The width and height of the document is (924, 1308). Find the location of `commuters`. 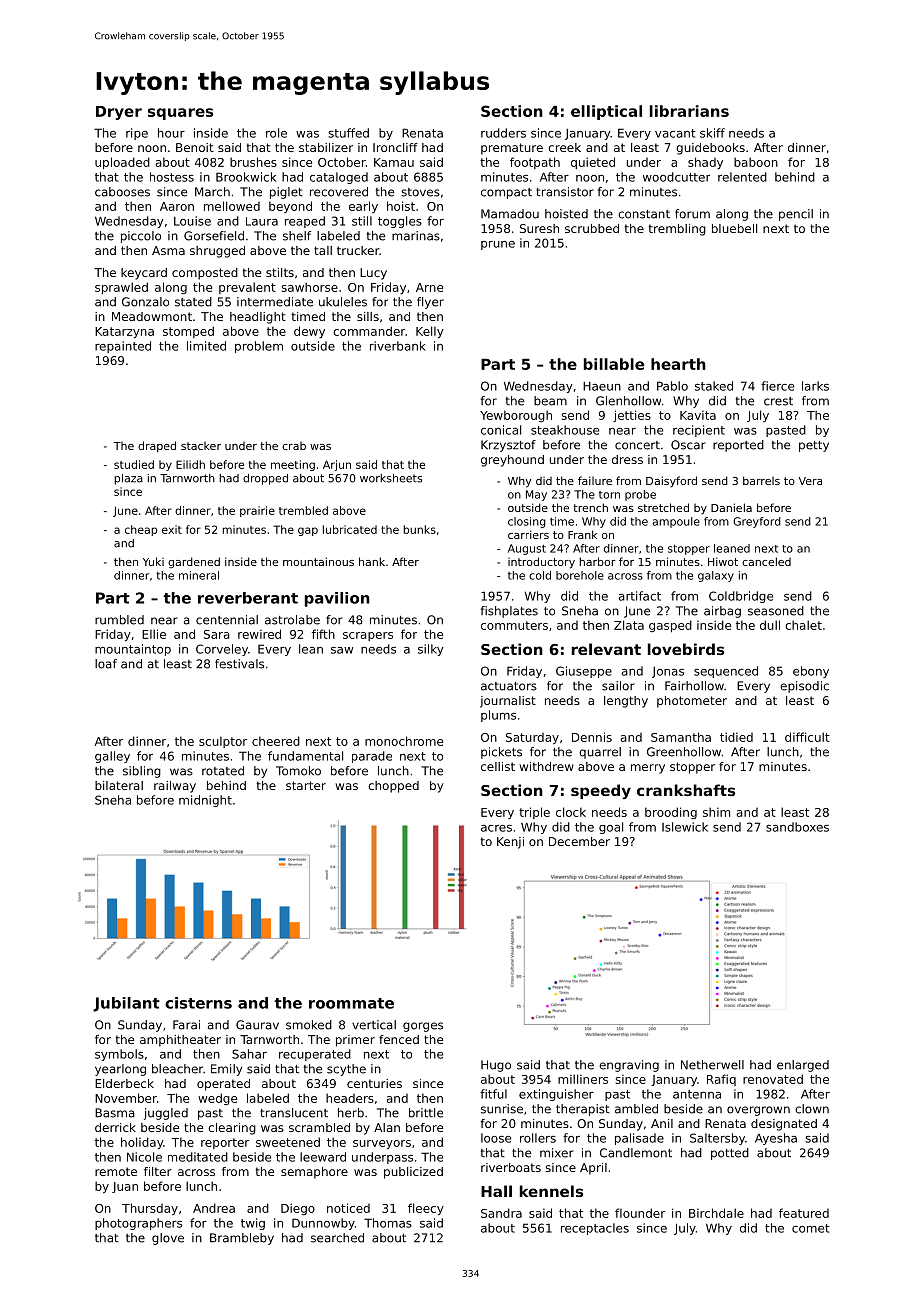

commuters is located at coordinates (514, 625).
